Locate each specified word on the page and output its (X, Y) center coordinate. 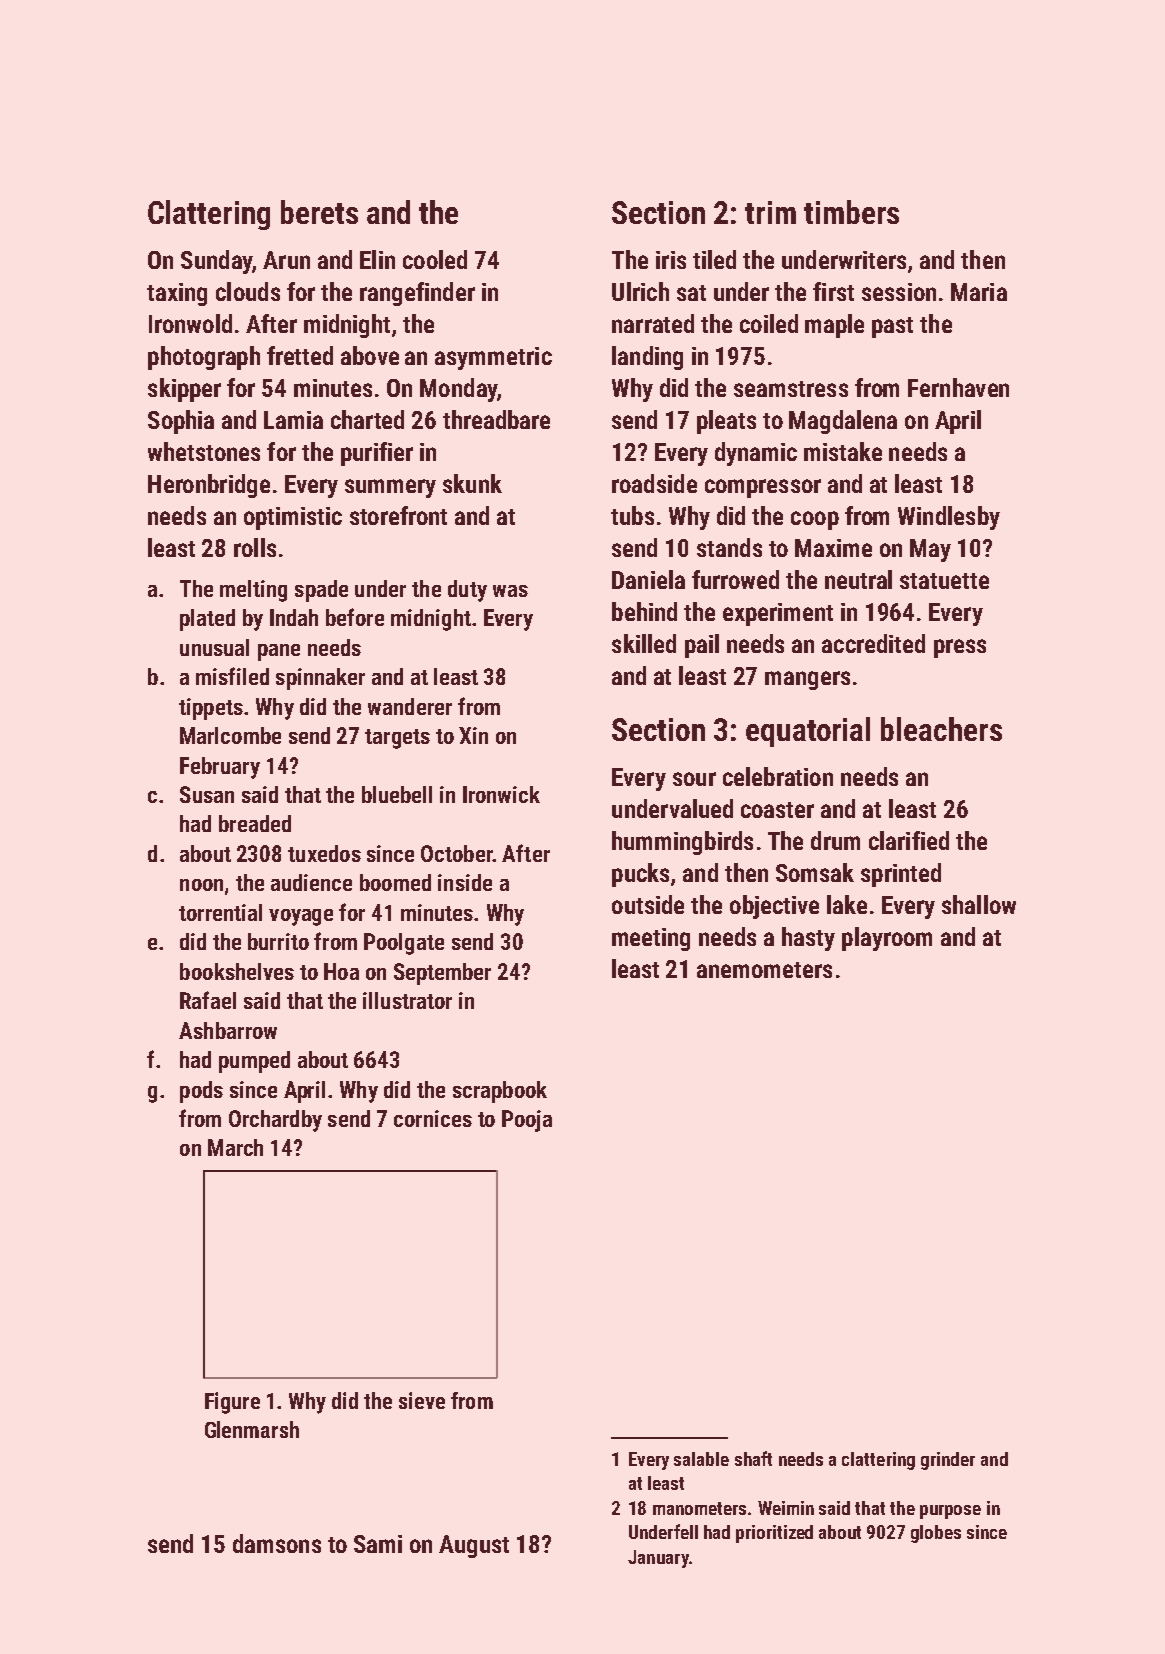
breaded (255, 823)
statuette (944, 581)
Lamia (293, 420)
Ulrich (640, 291)
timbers (851, 212)
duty (467, 591)
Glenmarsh (252, 1429)
